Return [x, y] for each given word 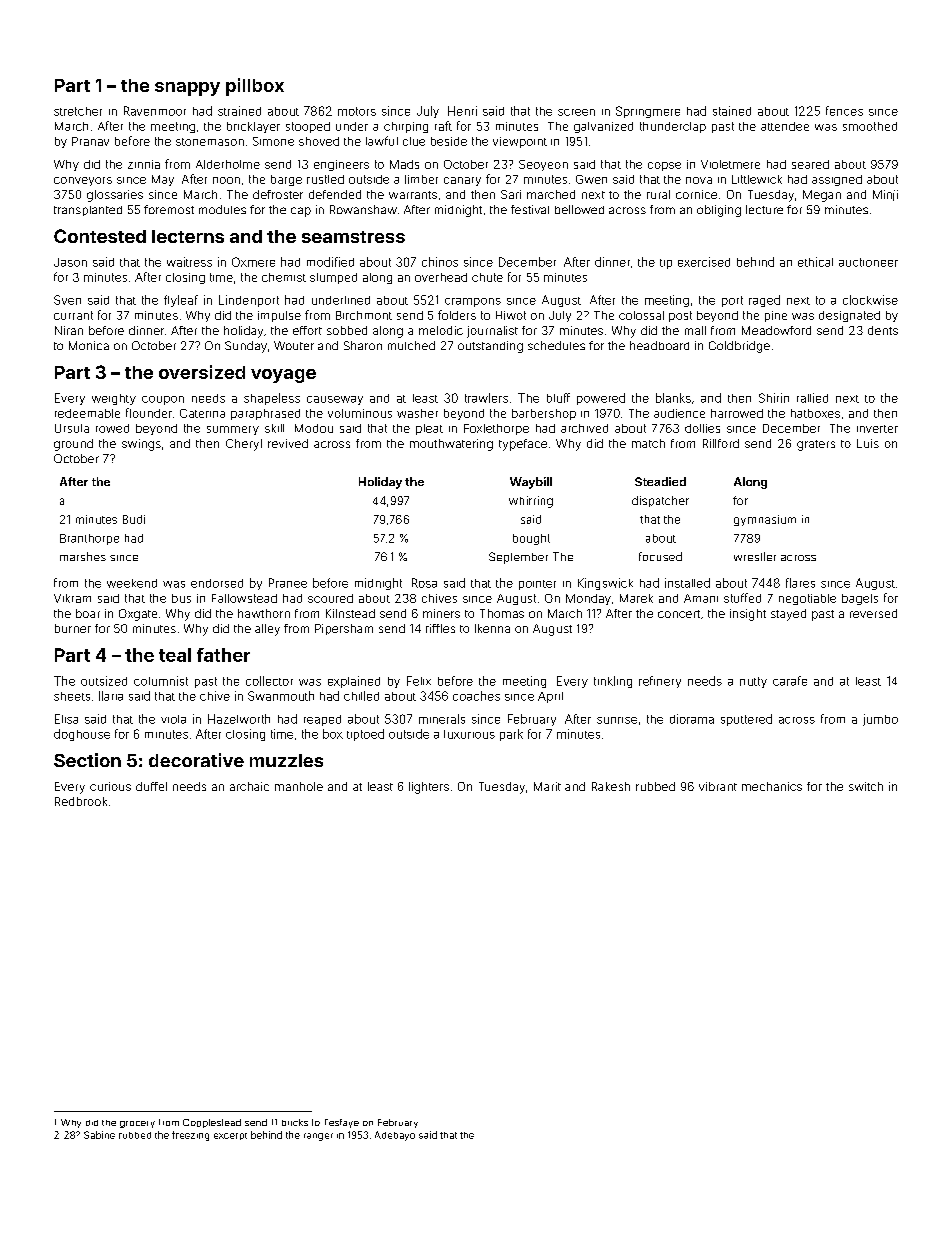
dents [883, 330]
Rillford [721, 443]
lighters [429, 788]
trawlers [486, 398]
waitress [189, 262]
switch [866, 786]
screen [576, 112]
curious [110, 786]
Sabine [99, 1135]
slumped [333, 278]
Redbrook [81, 801]
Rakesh [611, 786]
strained [239, 111]
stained [732, 111]
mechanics [772, 786]
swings [141, 445]
